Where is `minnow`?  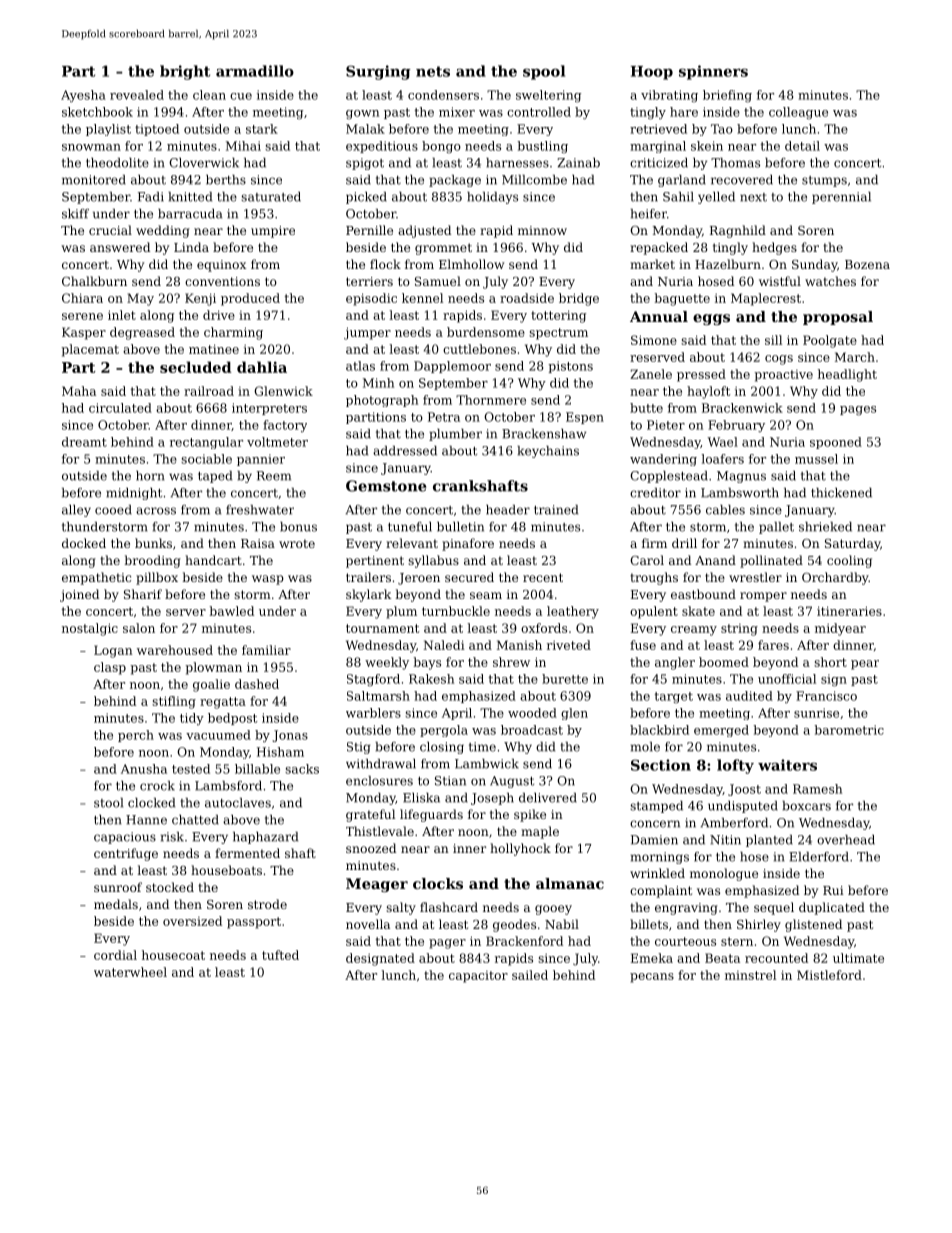 minnow is located at coordinates (542, 230).
